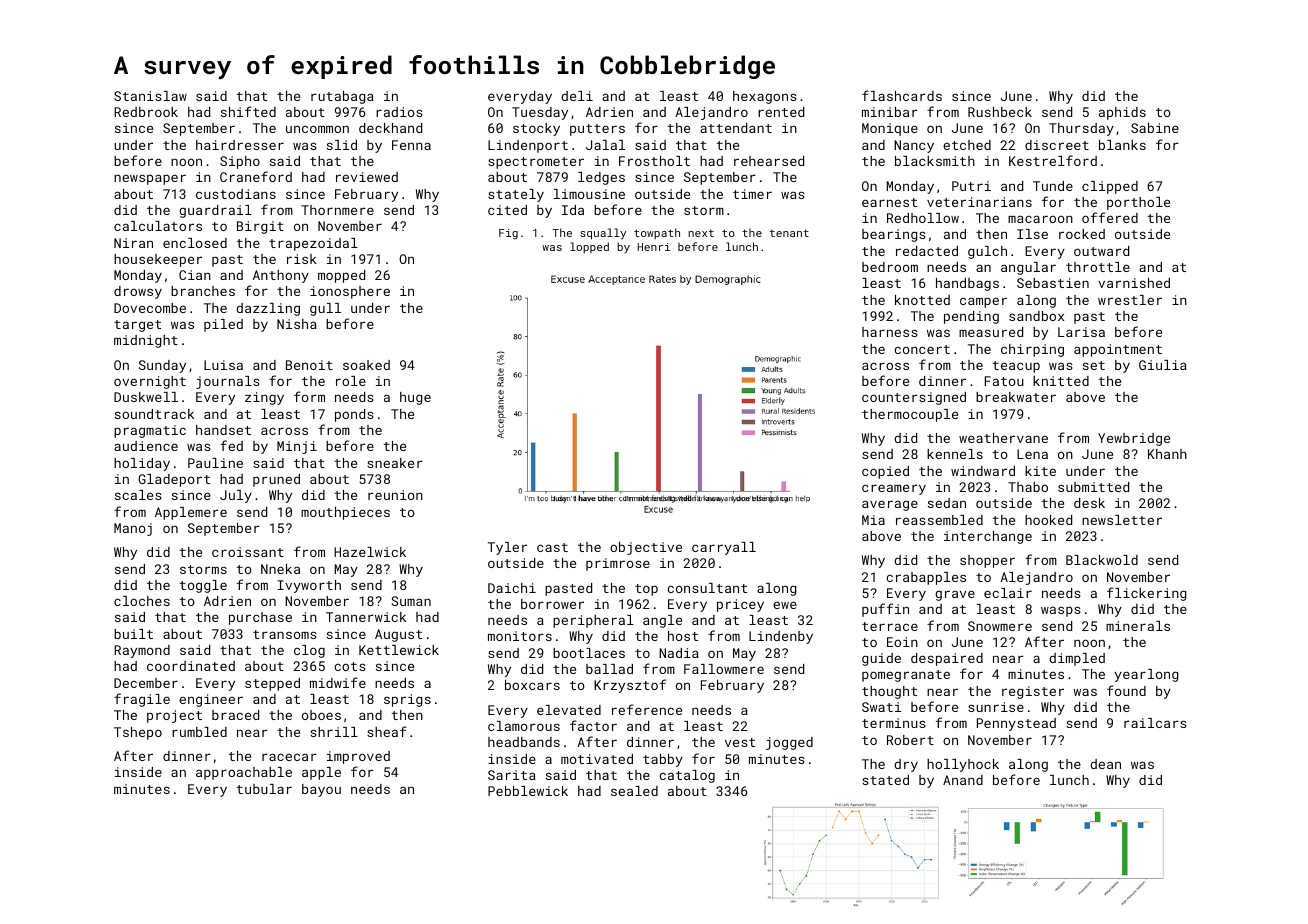 The height and width of the screenshot is (924, 1308). What do you see at coordinates (552, 547) in the screenshot?
I see `cast` at bounding box center [552, 547].
